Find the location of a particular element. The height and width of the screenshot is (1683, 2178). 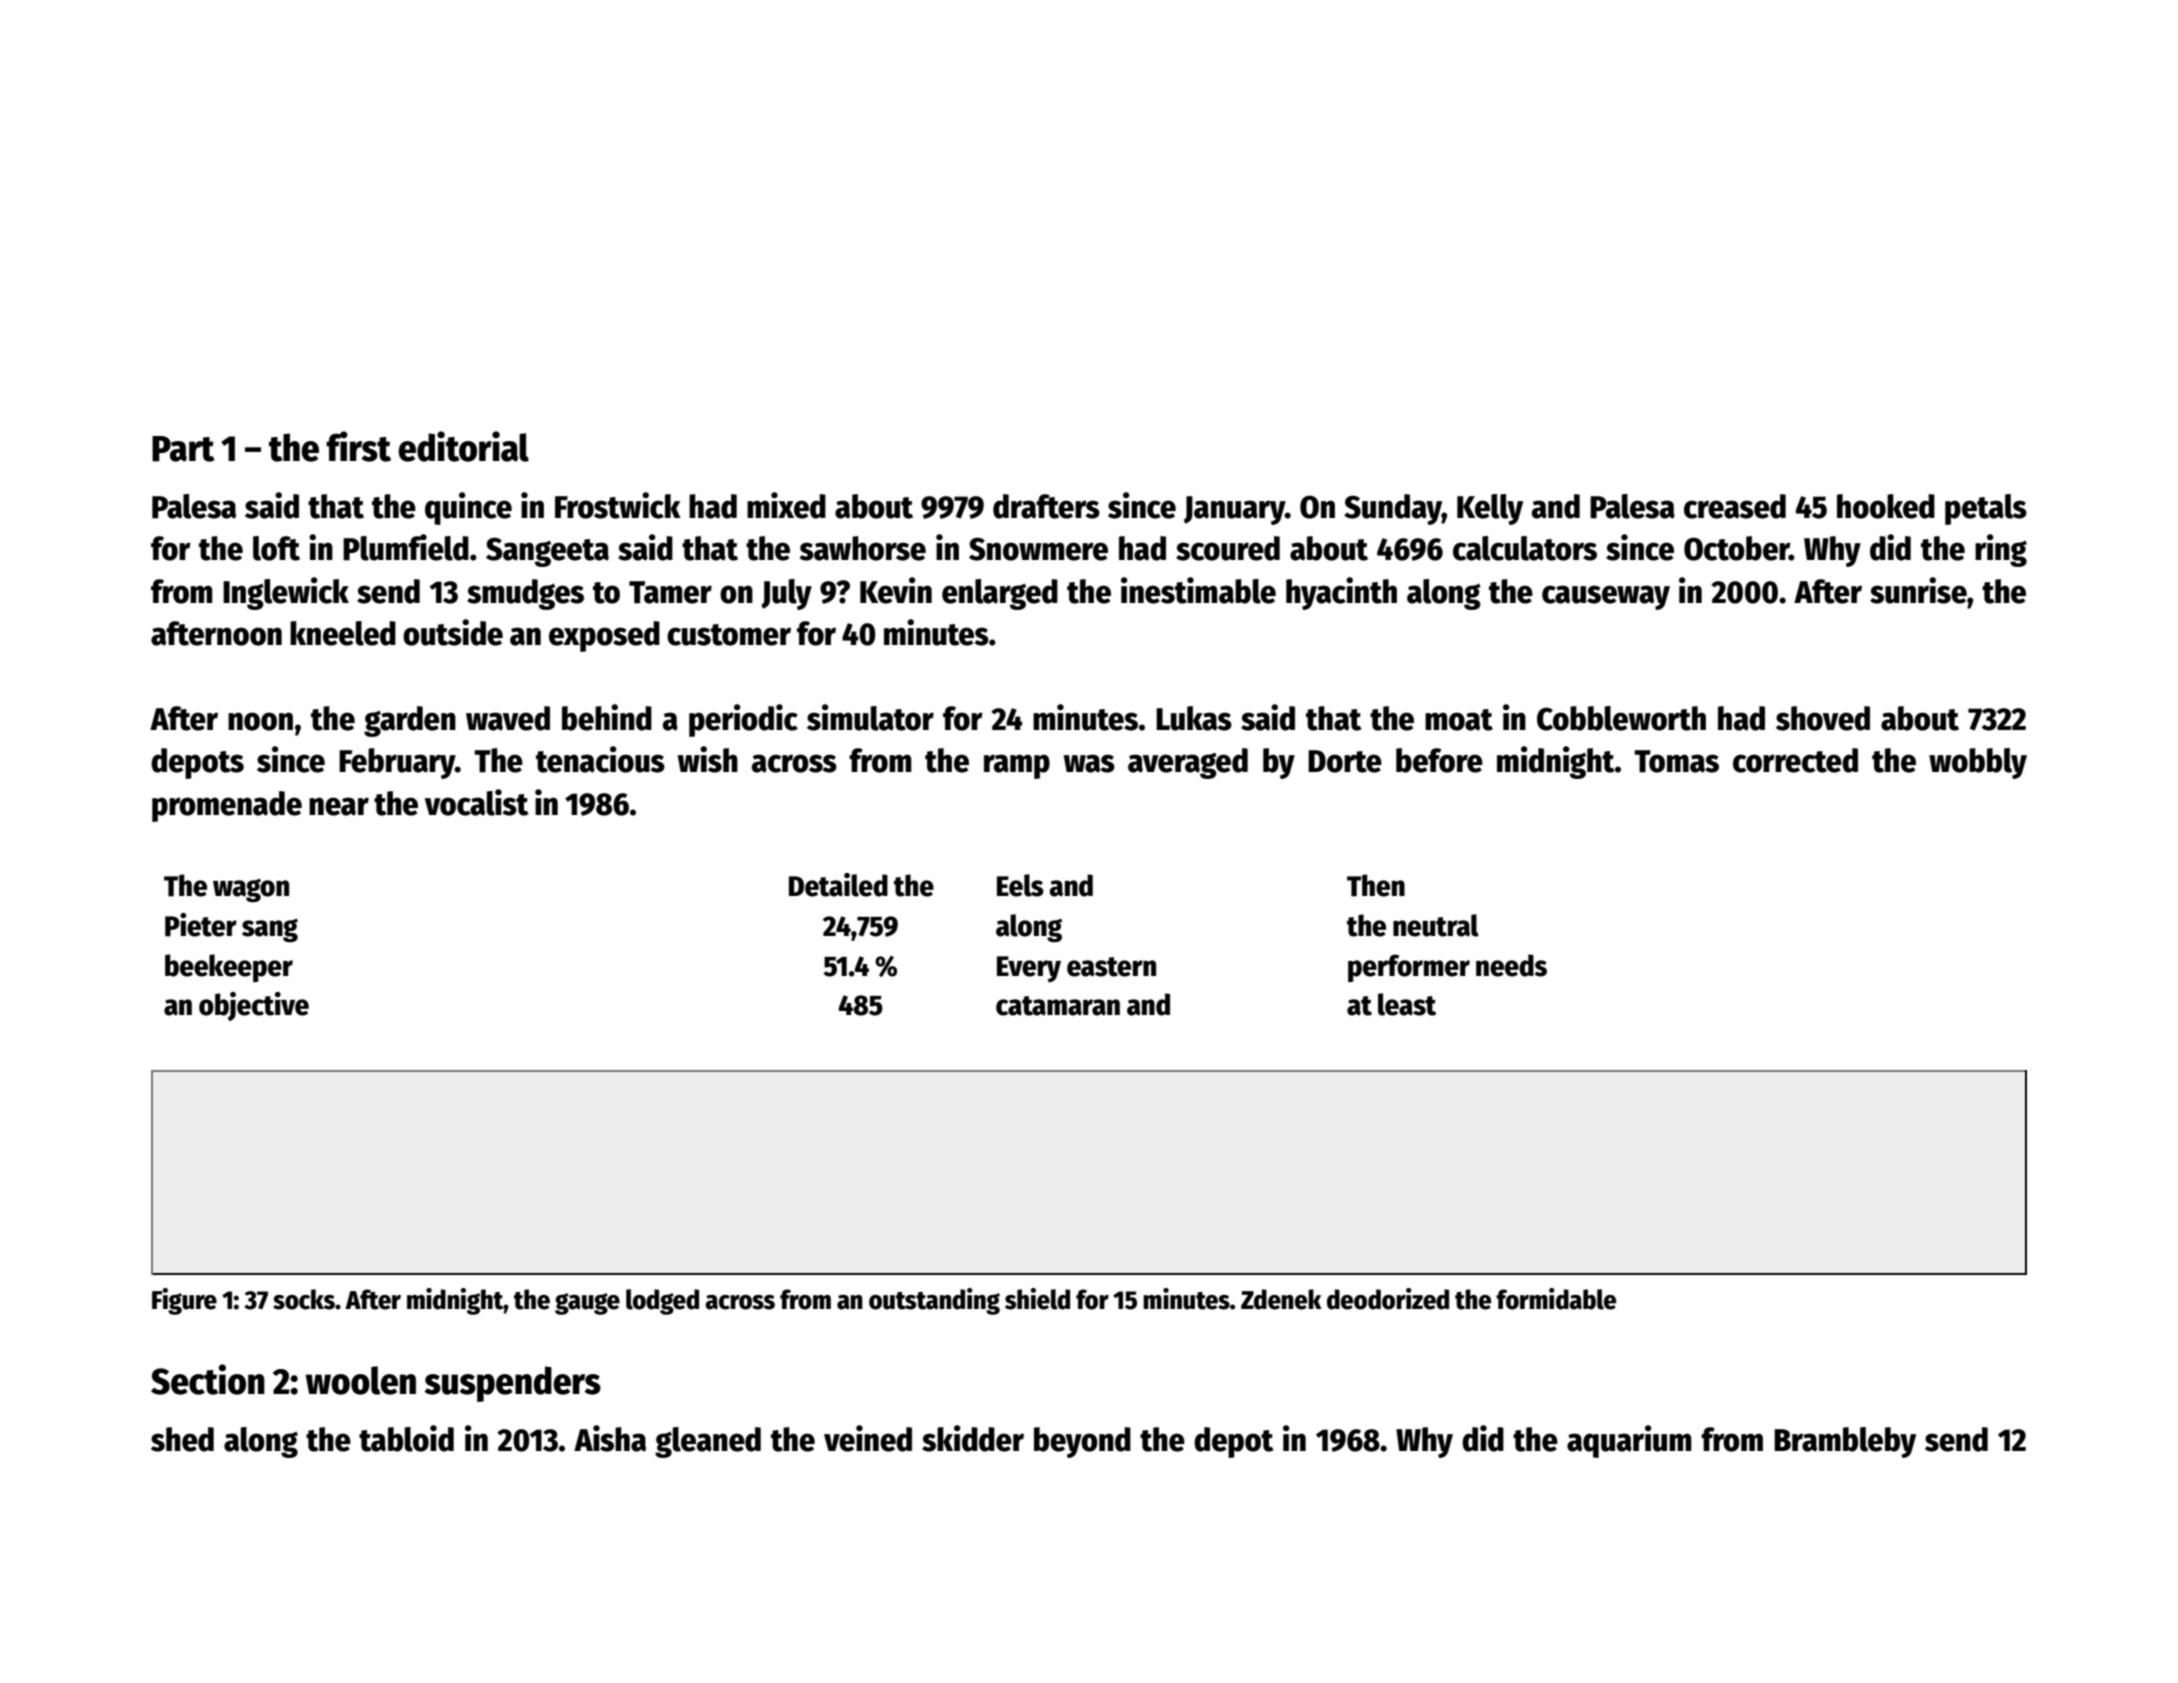

hyacinth is located at coordinates (1341, 593).
